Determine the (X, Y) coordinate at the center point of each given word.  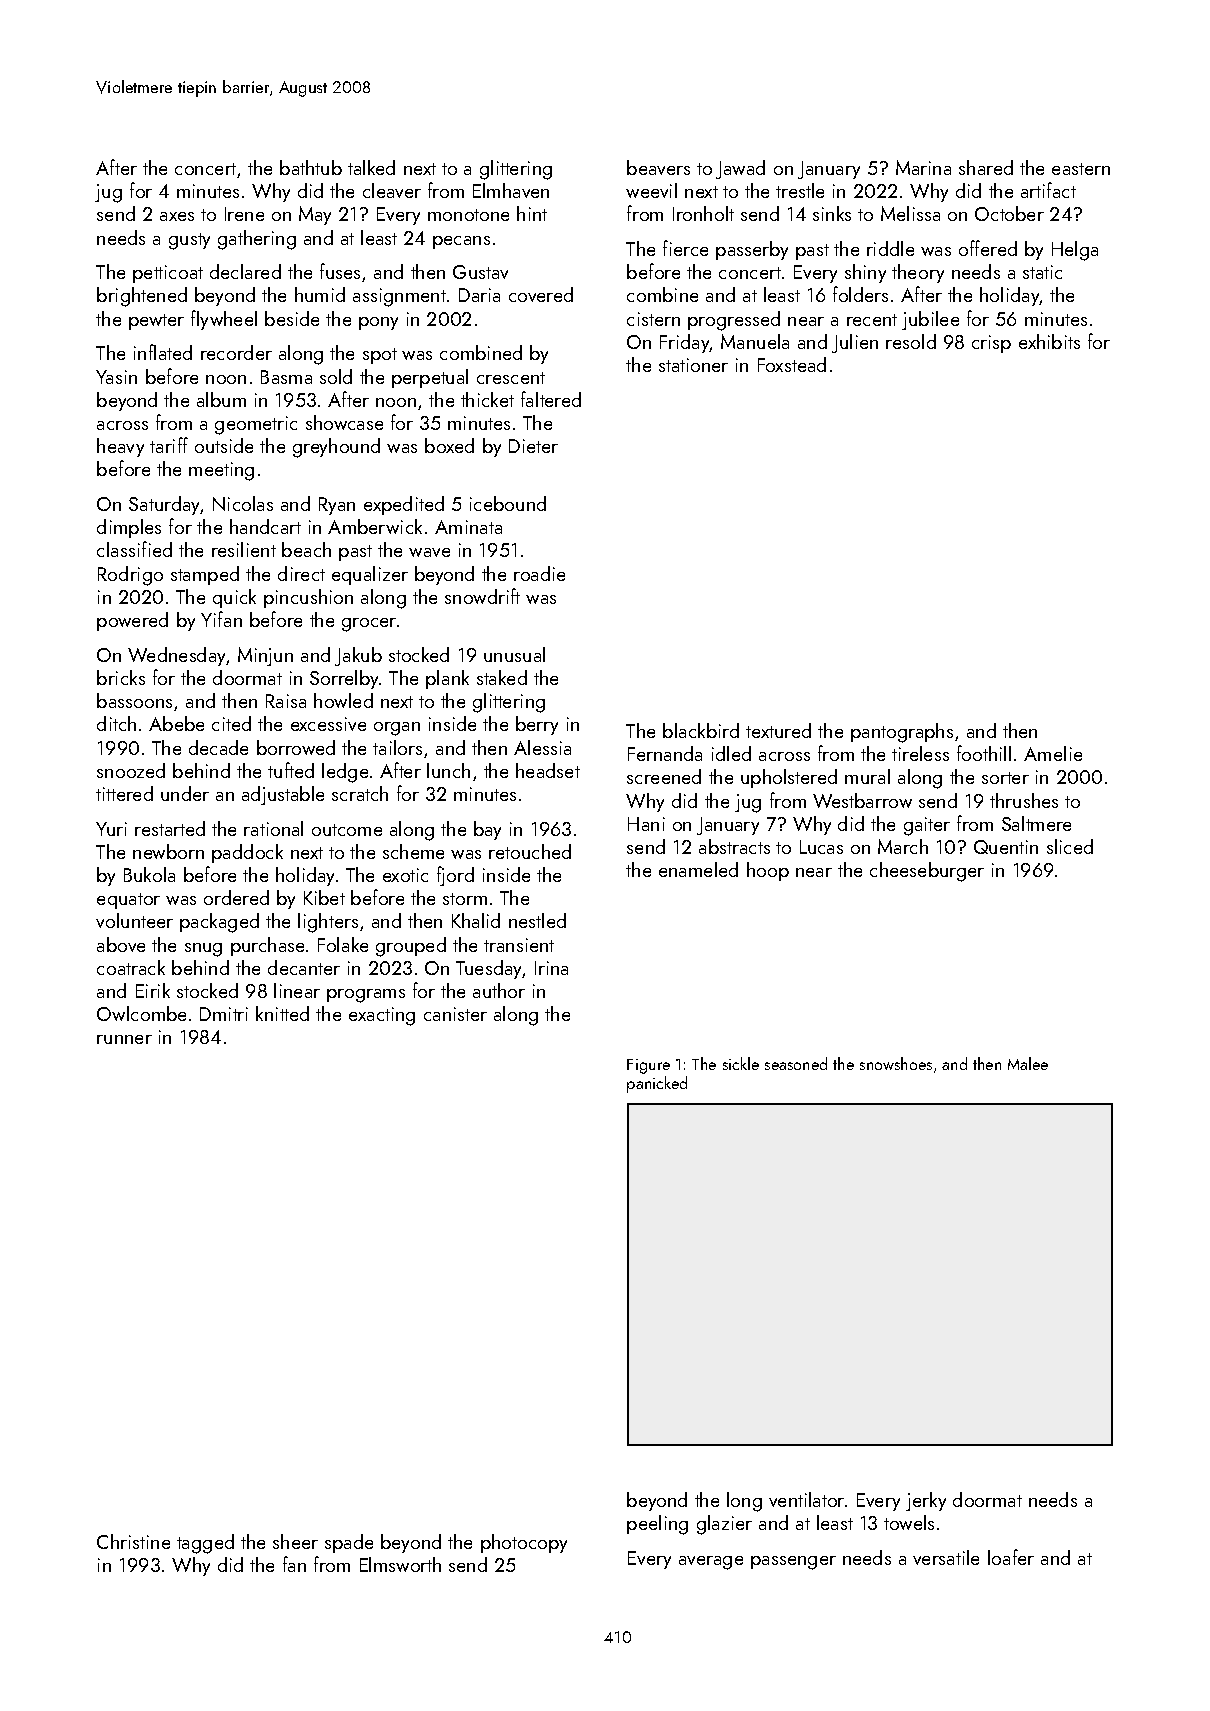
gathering (257, 240)
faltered (551, 399)
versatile (946, 1557)
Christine (133, 1541)
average (711, 1563)
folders (860, 294)
